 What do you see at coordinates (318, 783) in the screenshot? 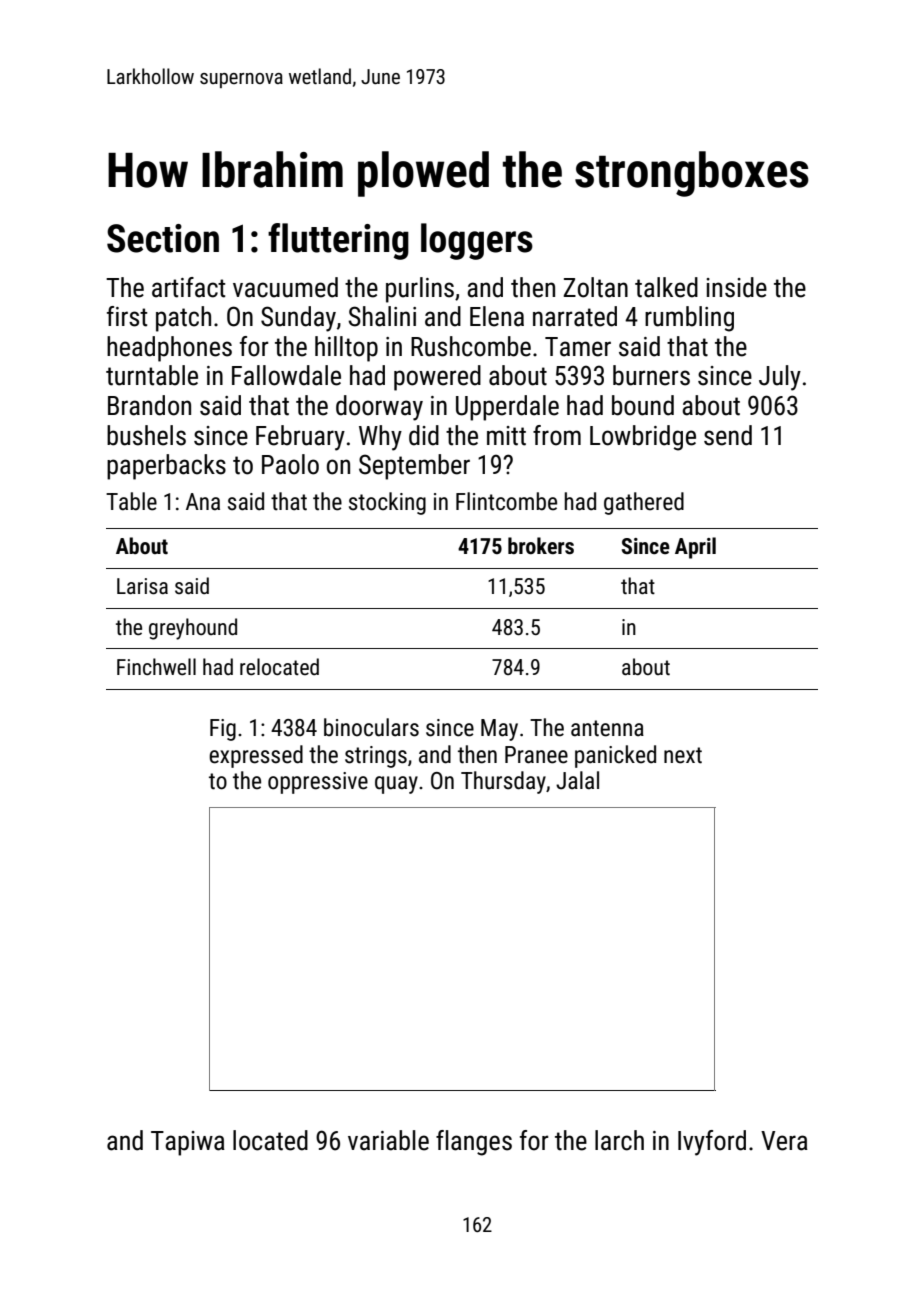
I see `oppressive` at bounding box center [318, 783].
